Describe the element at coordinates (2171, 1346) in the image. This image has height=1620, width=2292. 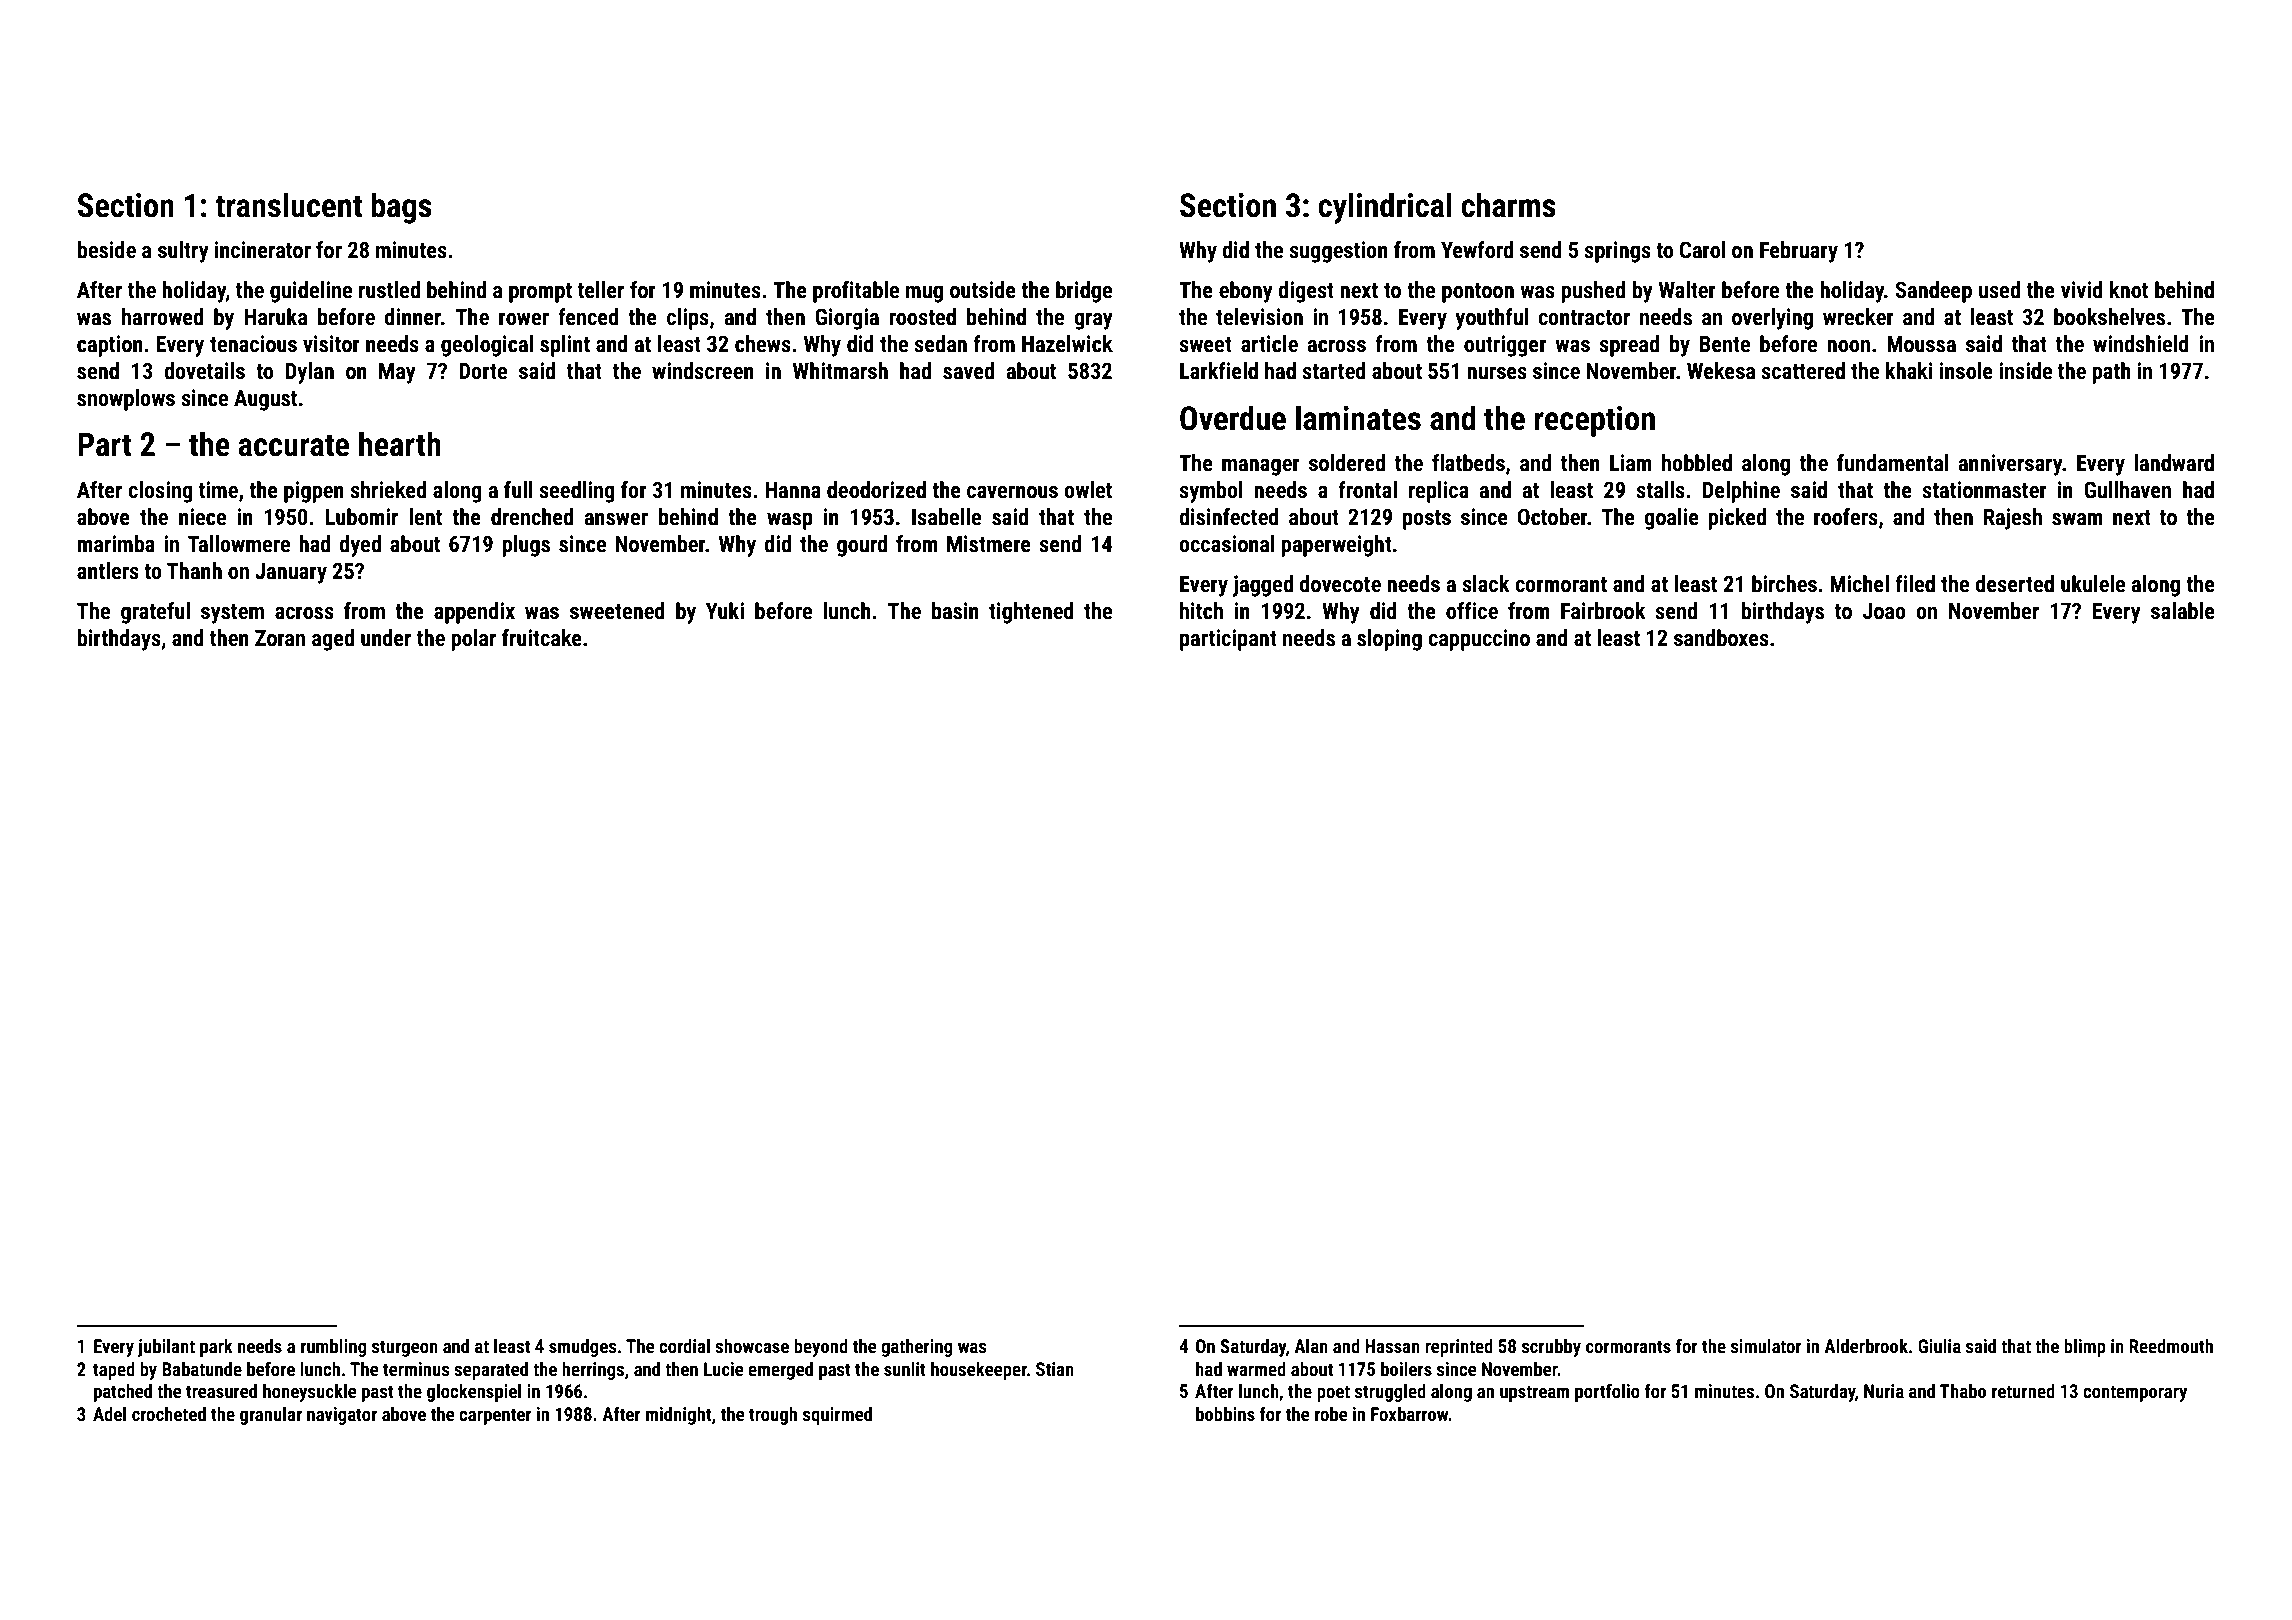
I see `Reedmouth` at that location.
